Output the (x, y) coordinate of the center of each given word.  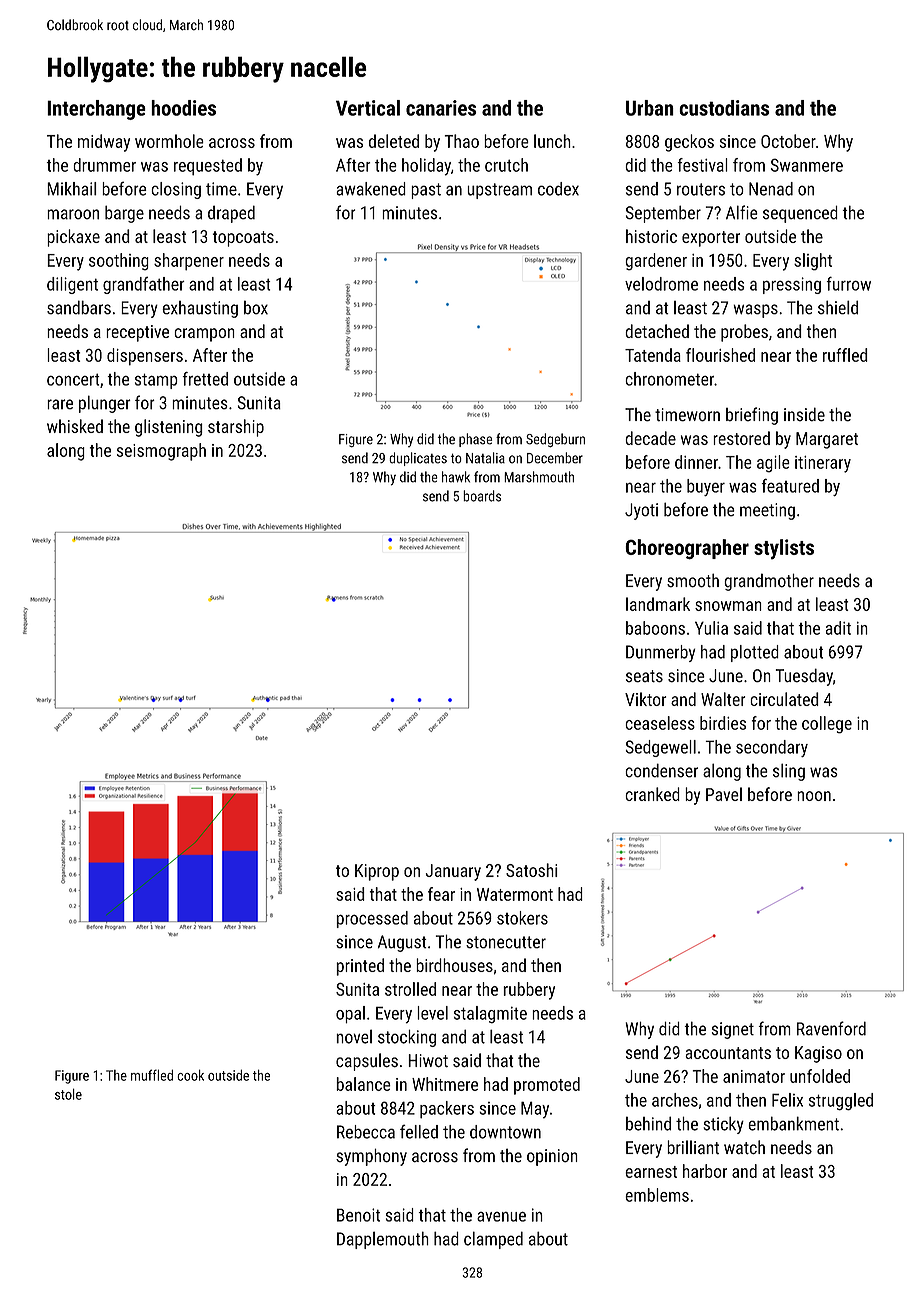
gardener (656, 262)
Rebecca (366, 1132)
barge (124, 214)
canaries (441, 108)
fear (441, 894)
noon (814, 796)
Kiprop (377, 872)
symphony (371, 1157)
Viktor (645, 699)
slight (813, 262)
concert (73, 379)
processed (372, 919)
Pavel (724, 794)
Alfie (742, 212)
